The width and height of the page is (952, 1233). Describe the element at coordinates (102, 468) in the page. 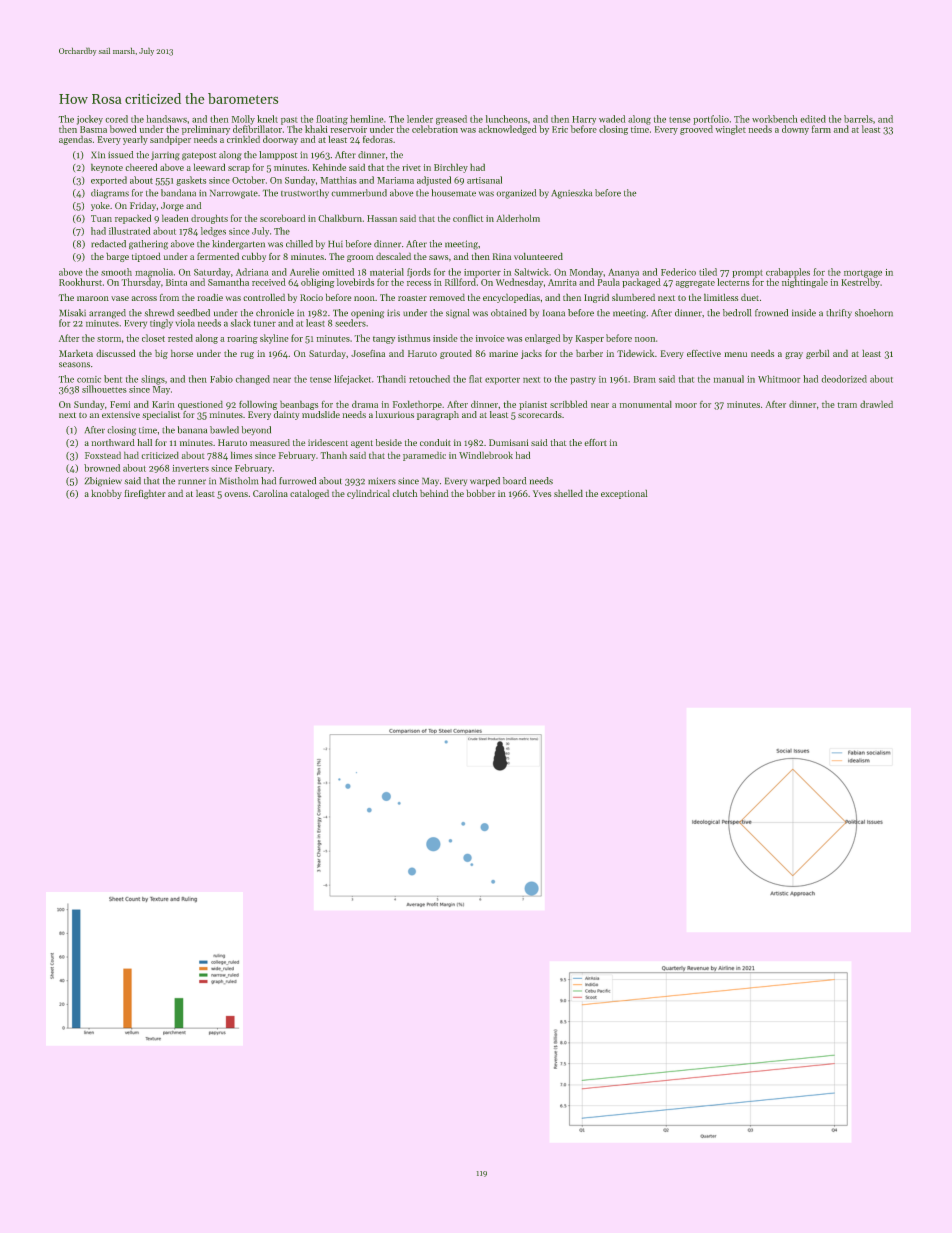

I see `browned` at that location.
